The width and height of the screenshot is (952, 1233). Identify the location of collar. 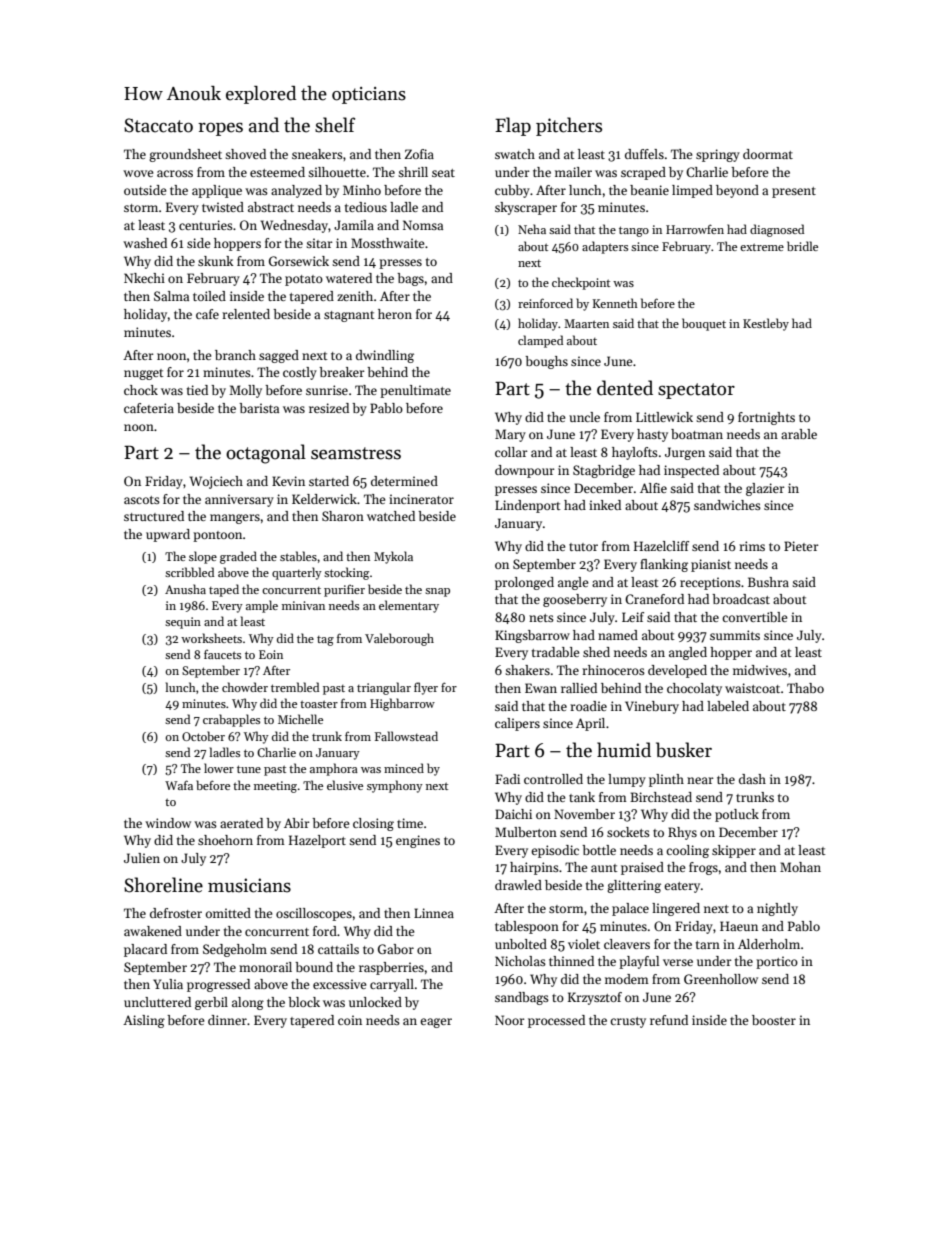
(511, 452).
